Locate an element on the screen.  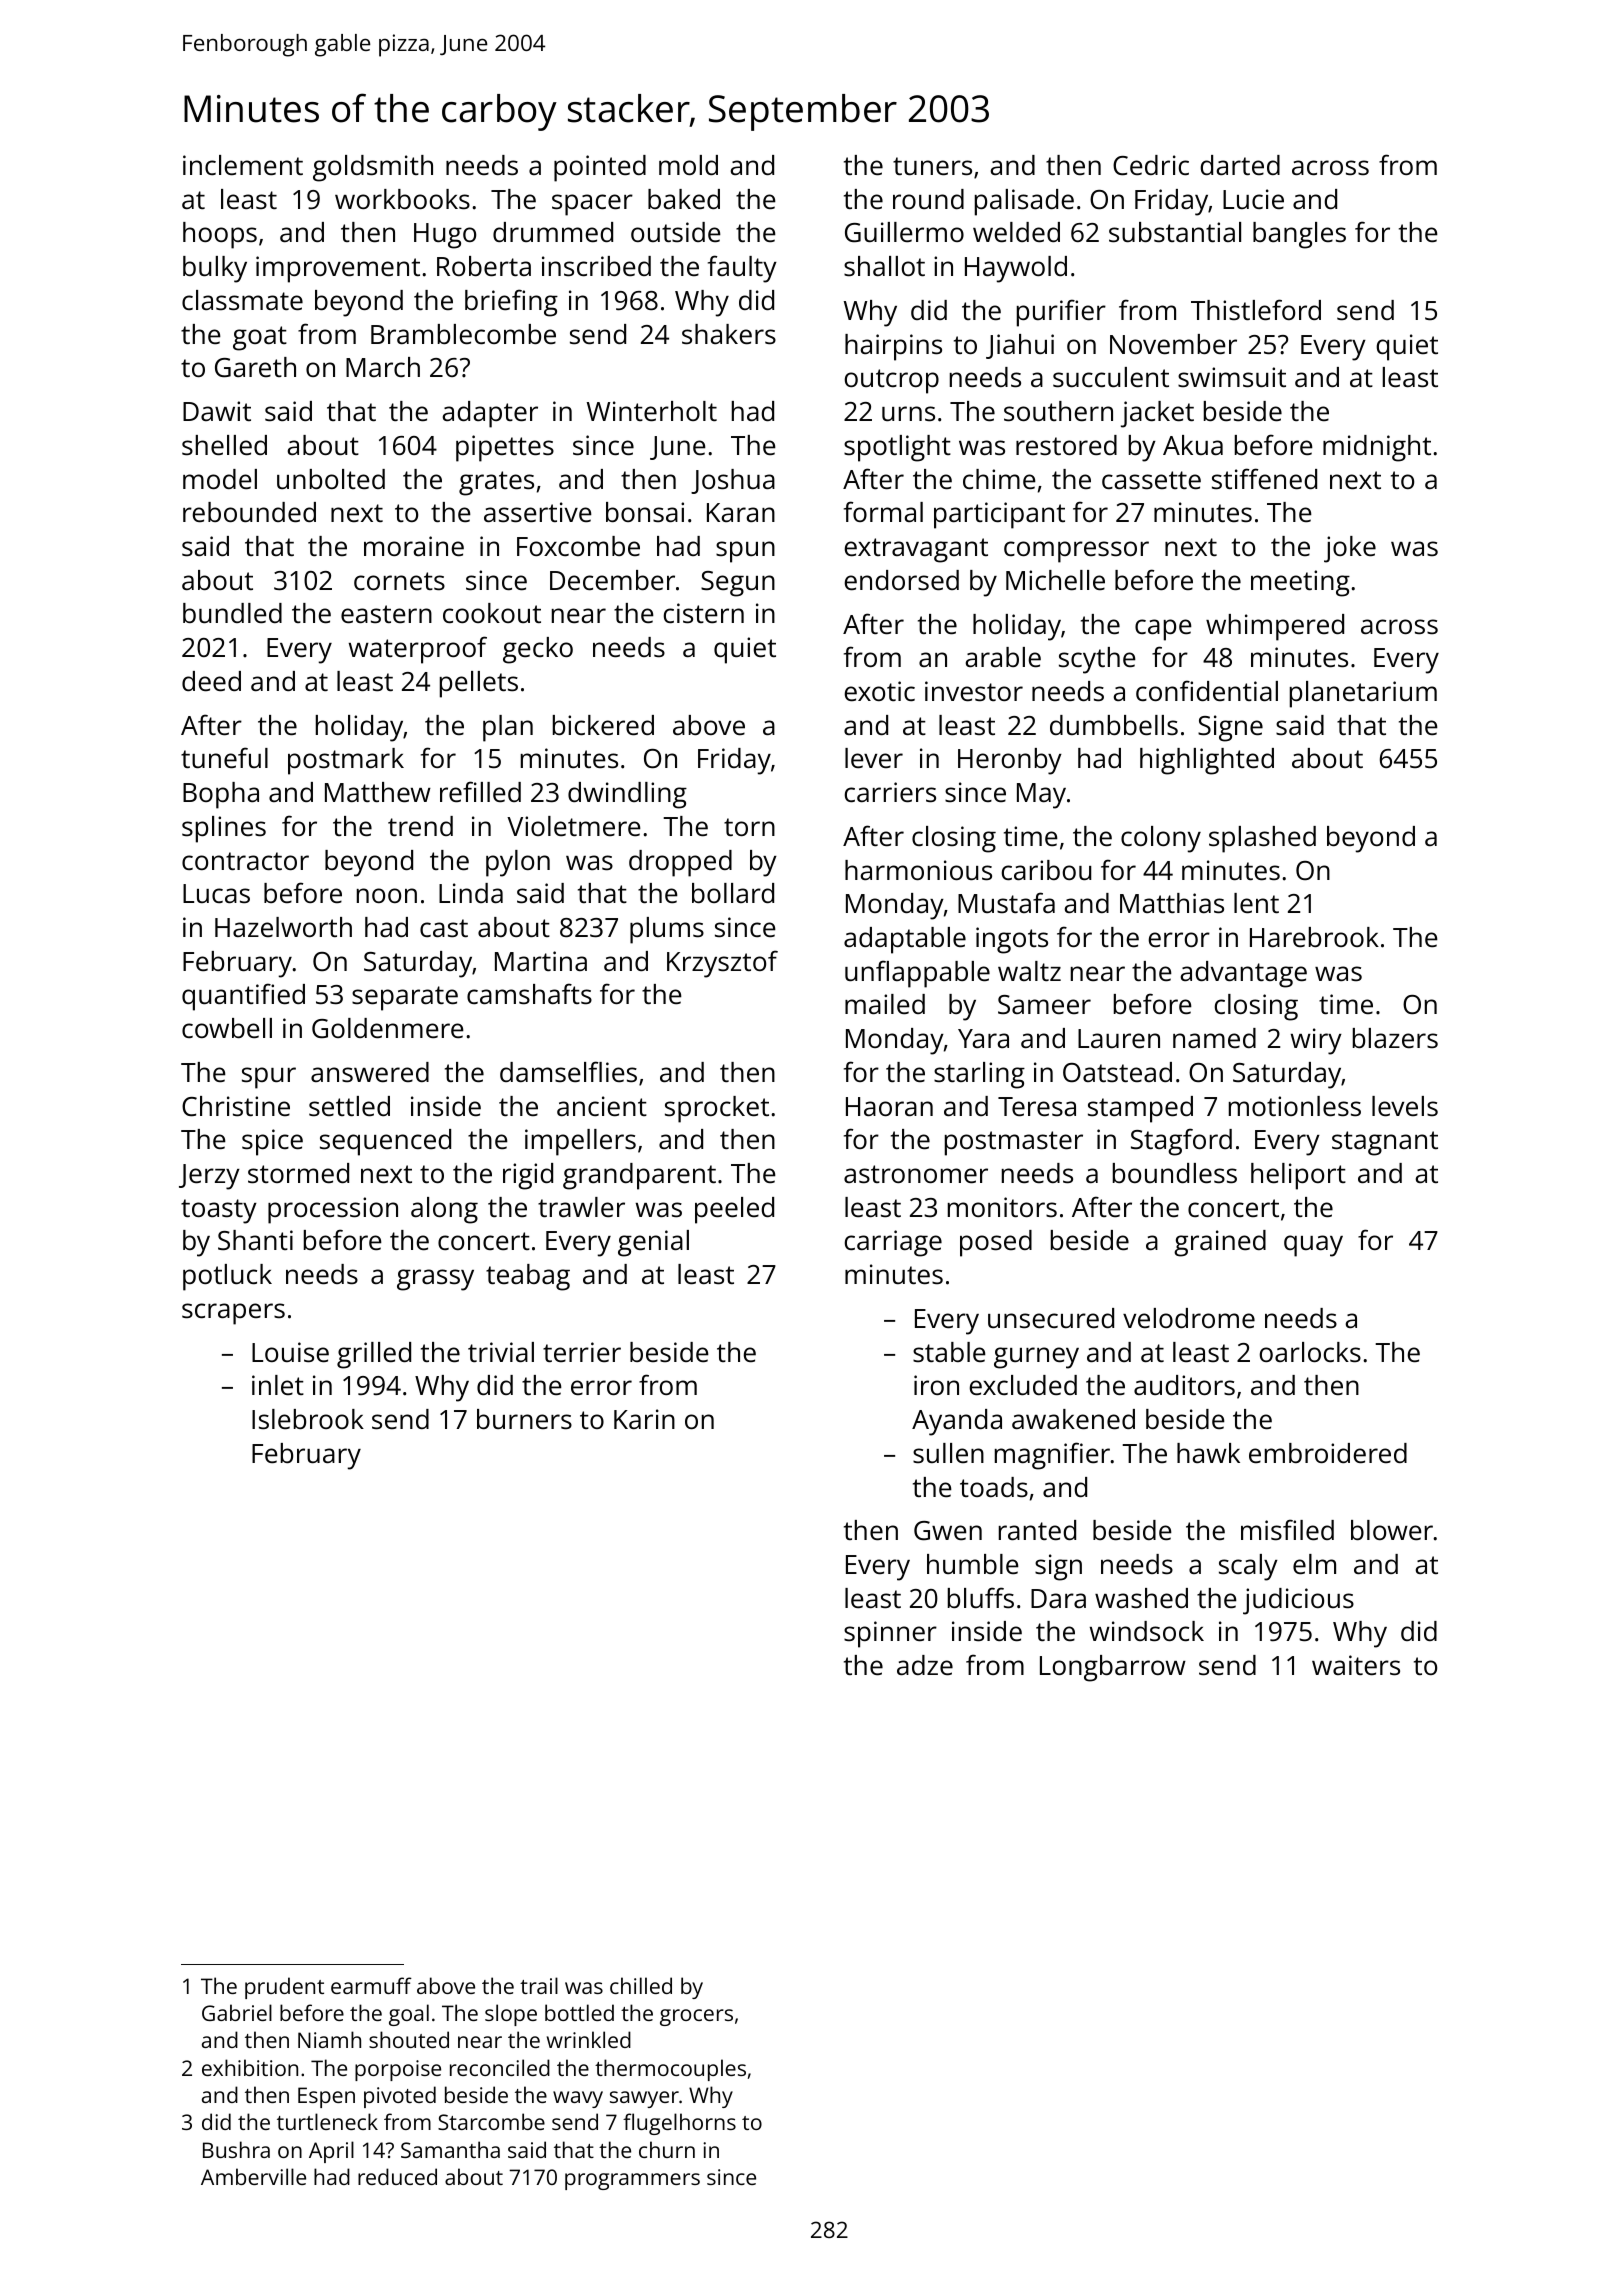
goldsmith is located at coordinates (373, 168).
